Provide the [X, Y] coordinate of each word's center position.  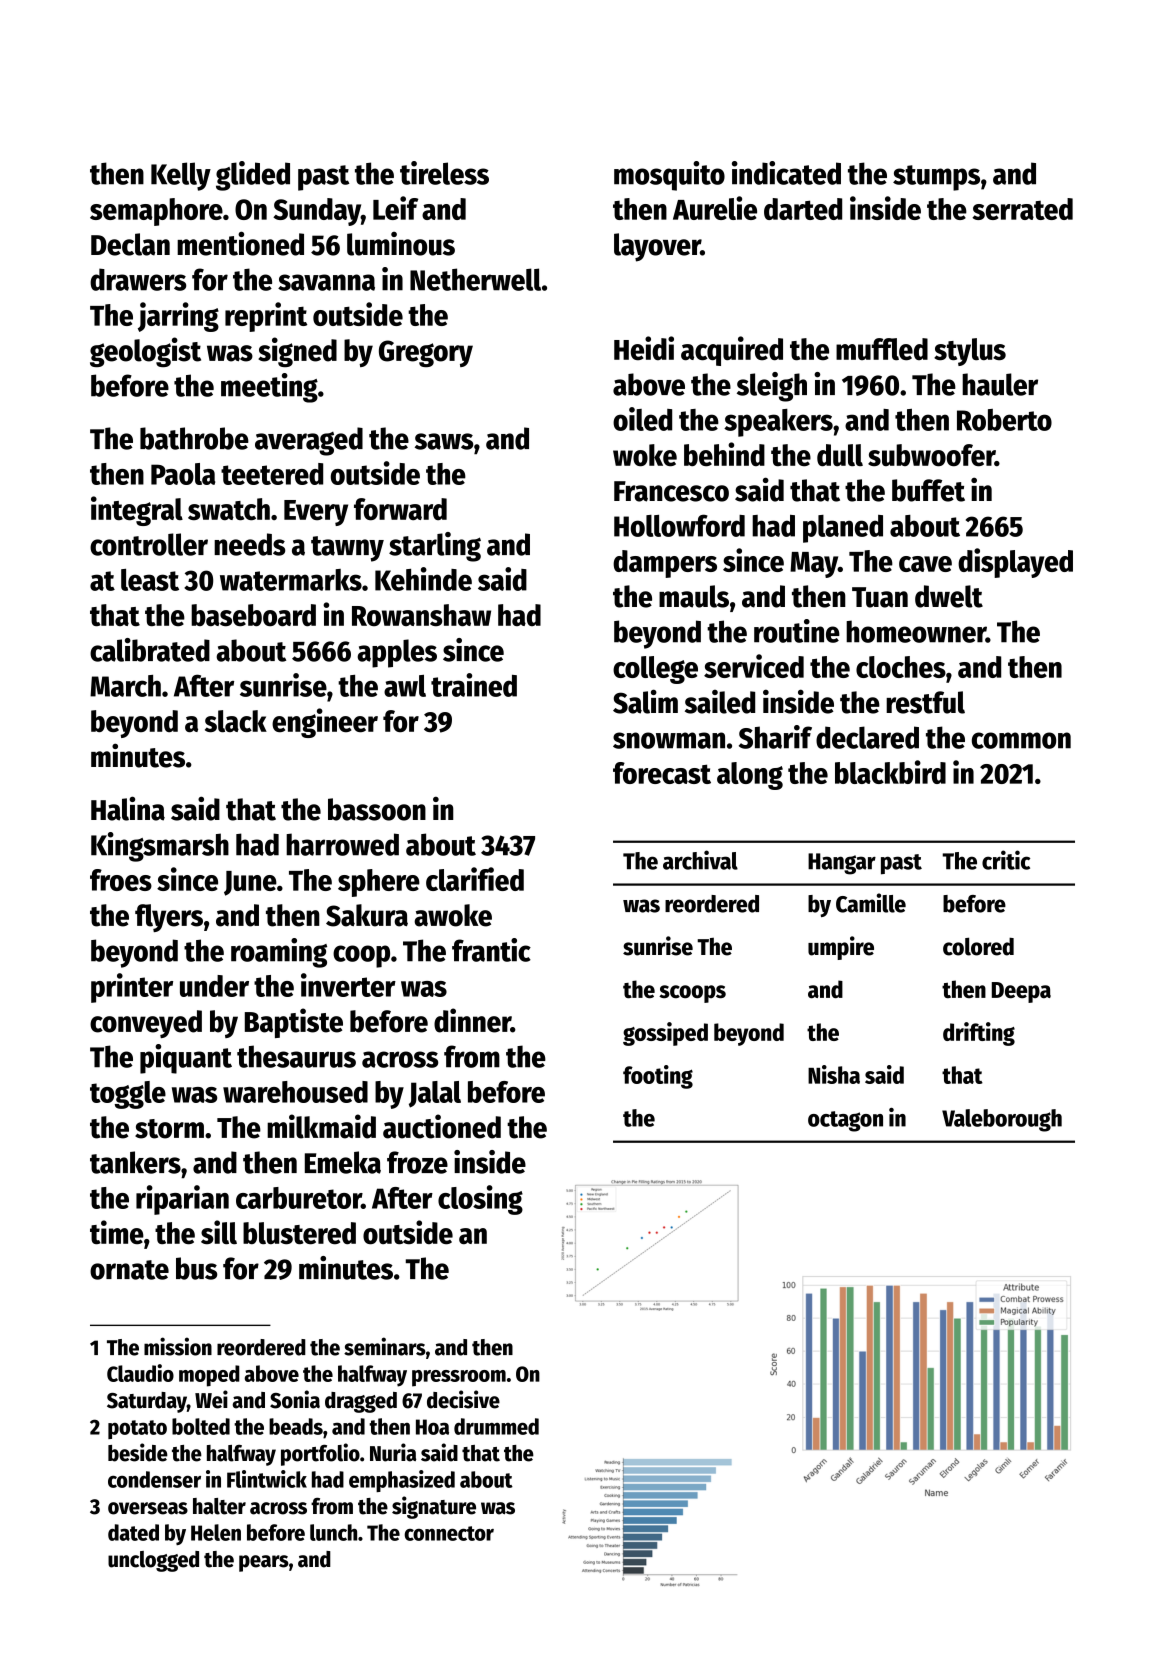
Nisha [834, 1074]
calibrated [150, 650]
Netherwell [475, 279]
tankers [135, 1162]
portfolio [320, 1454]
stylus [970, 352]
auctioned [442, 1126]
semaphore [156, 212]
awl [405, 686]
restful [925, 702]
